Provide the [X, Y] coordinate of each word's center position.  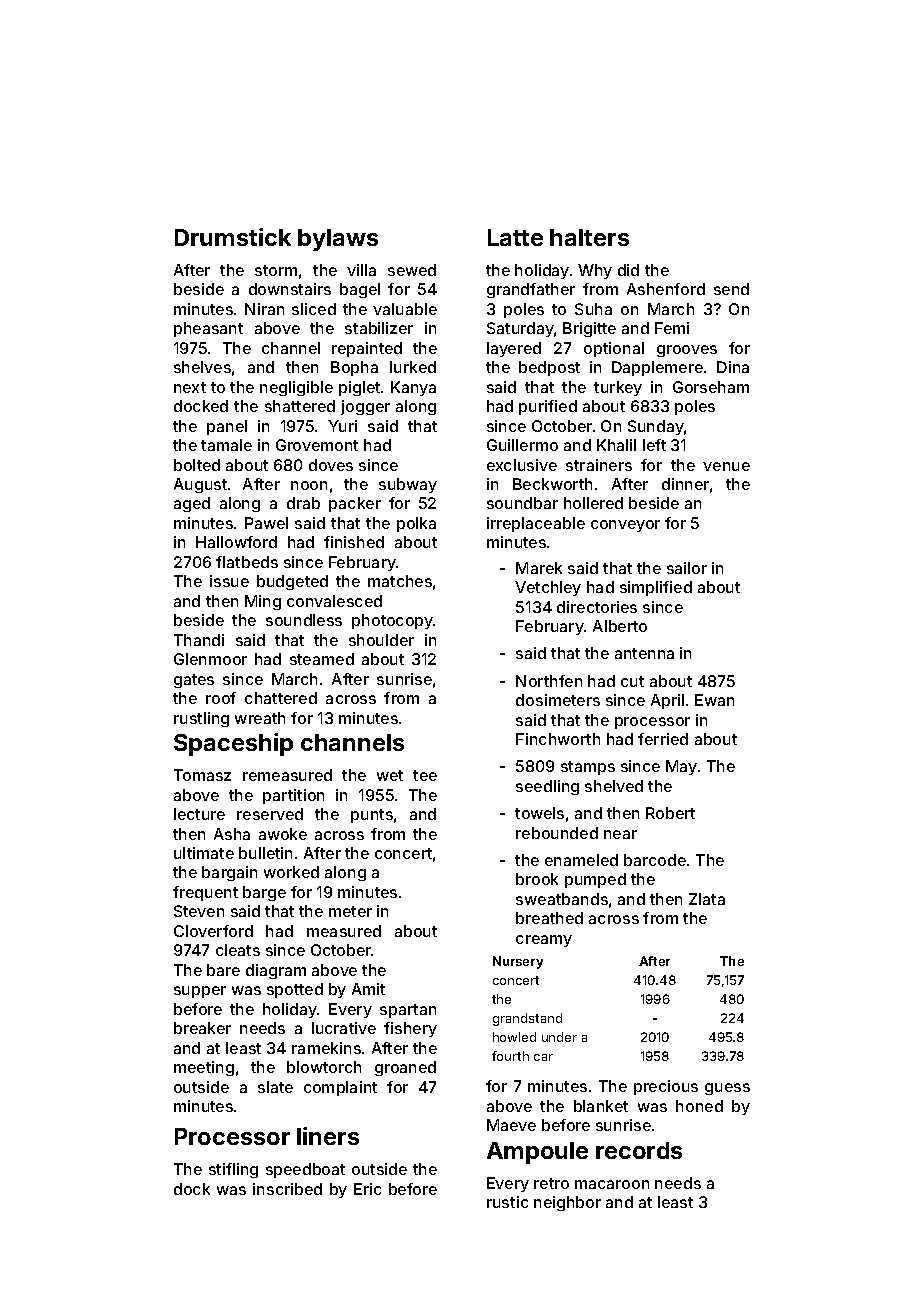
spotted [295, 990]
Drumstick [233, 237]
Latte [515, 237]
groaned [405, 1068]
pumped [595, 880]
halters [589, 237]
